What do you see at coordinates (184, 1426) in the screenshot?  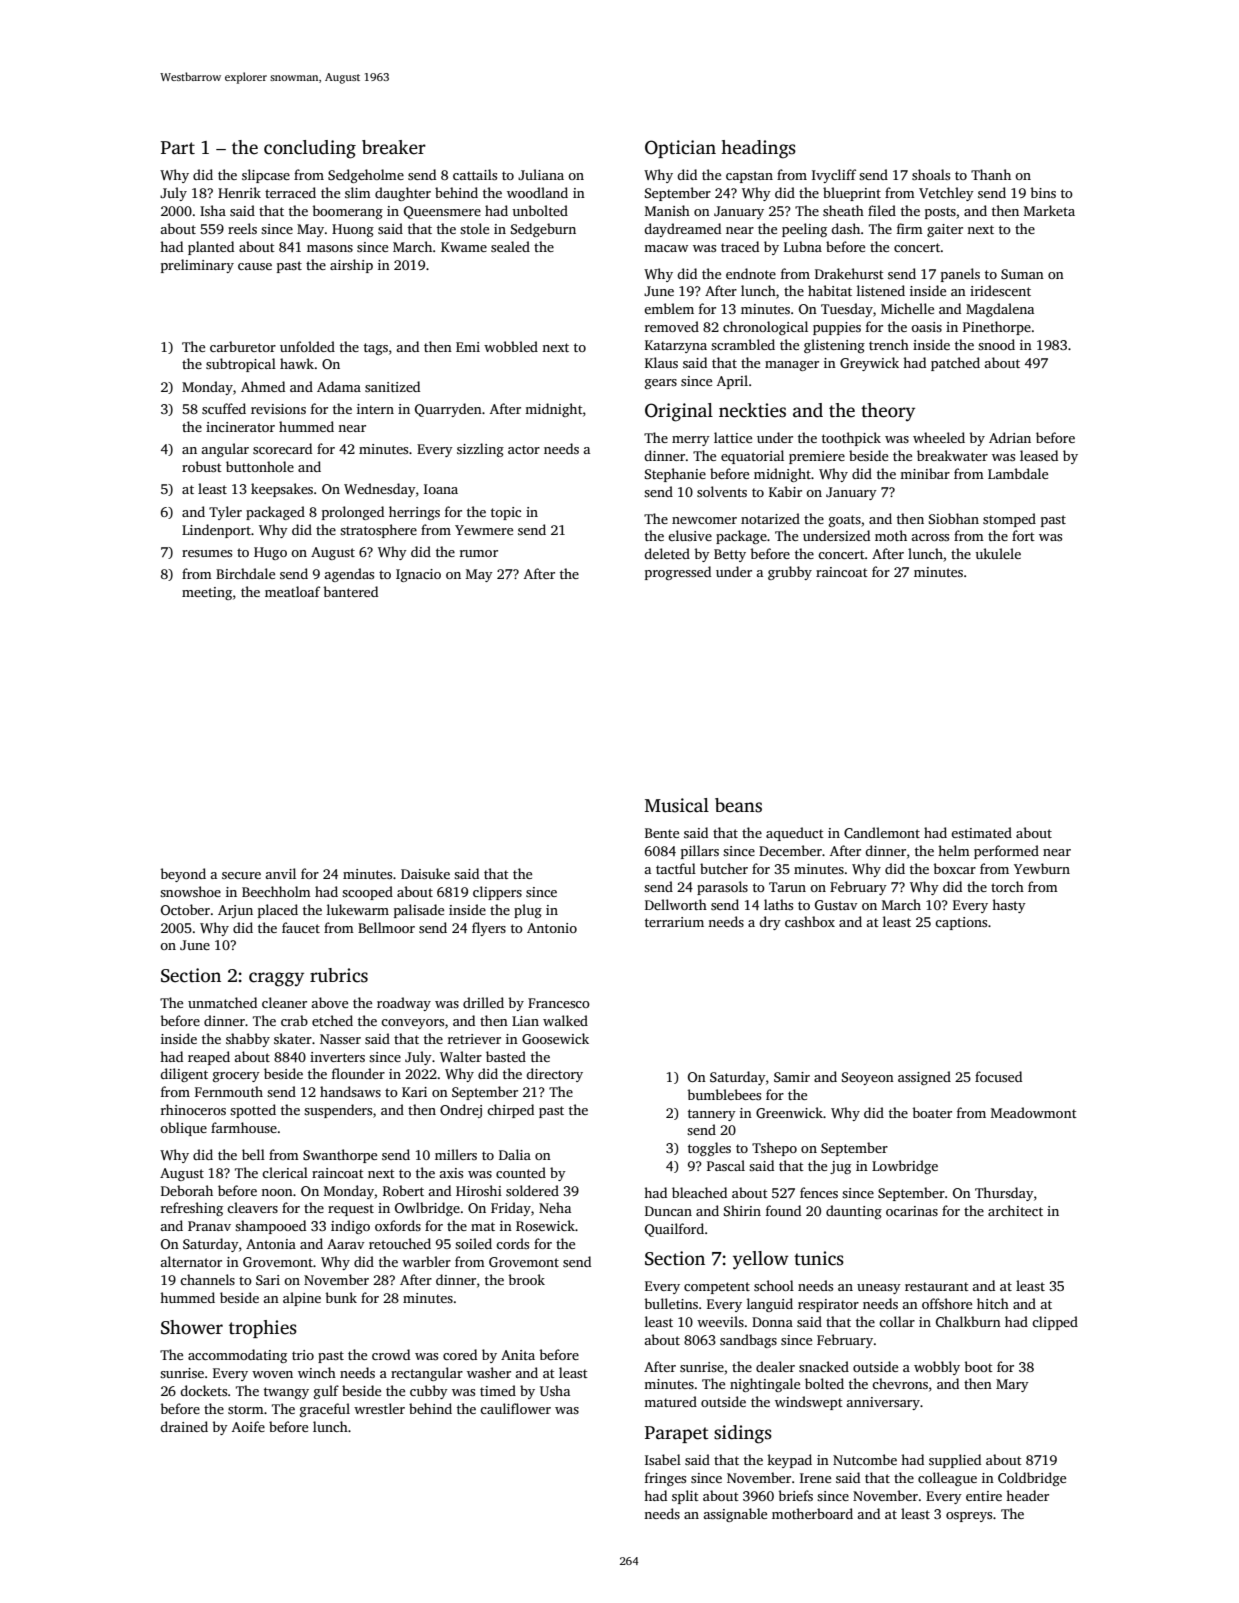 I see `drained` at bounding box center [184, 1426].
